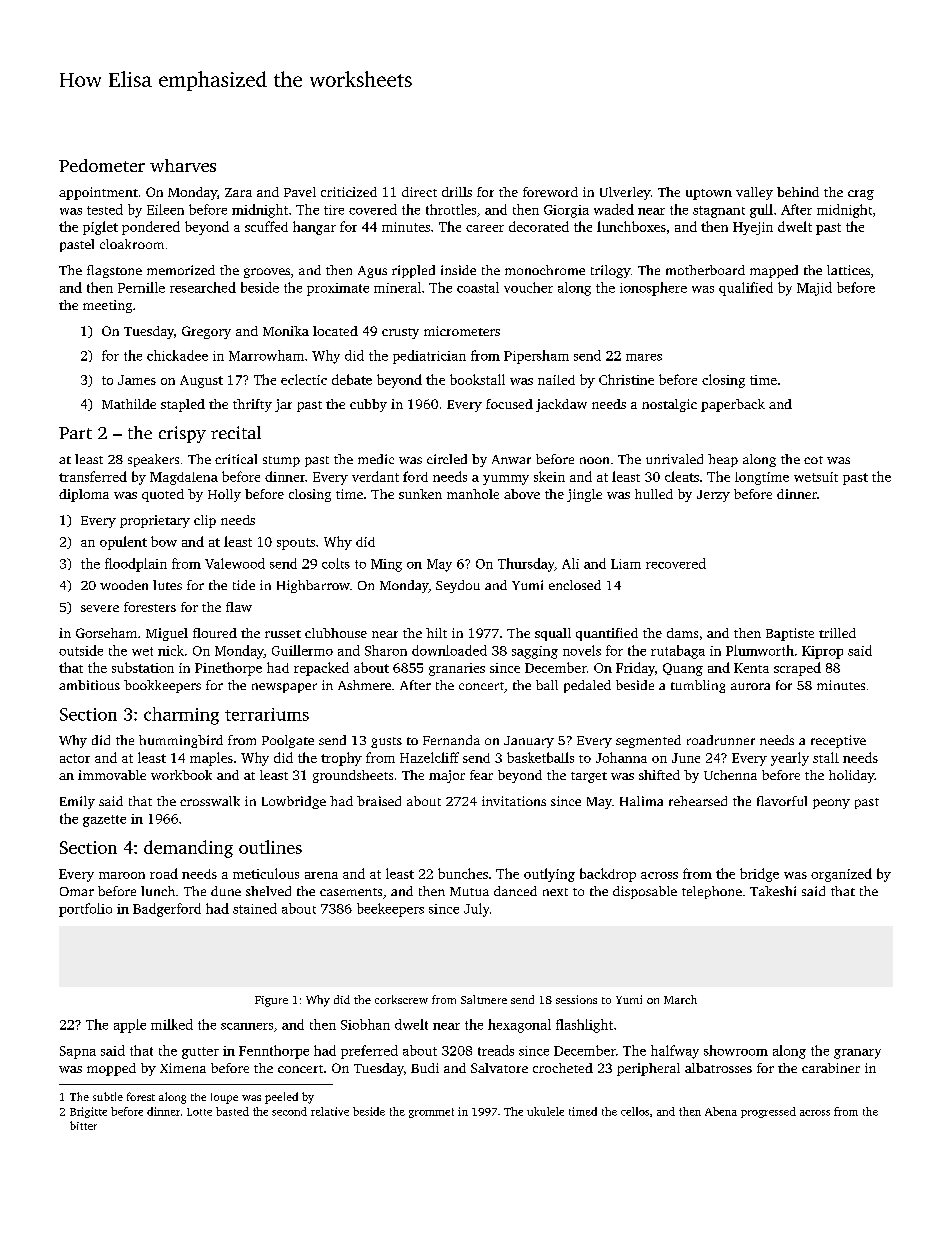  What do you see at coordinates (108, 1096) in the image?
I see `subtle` at bounding box center [108, 1096].
